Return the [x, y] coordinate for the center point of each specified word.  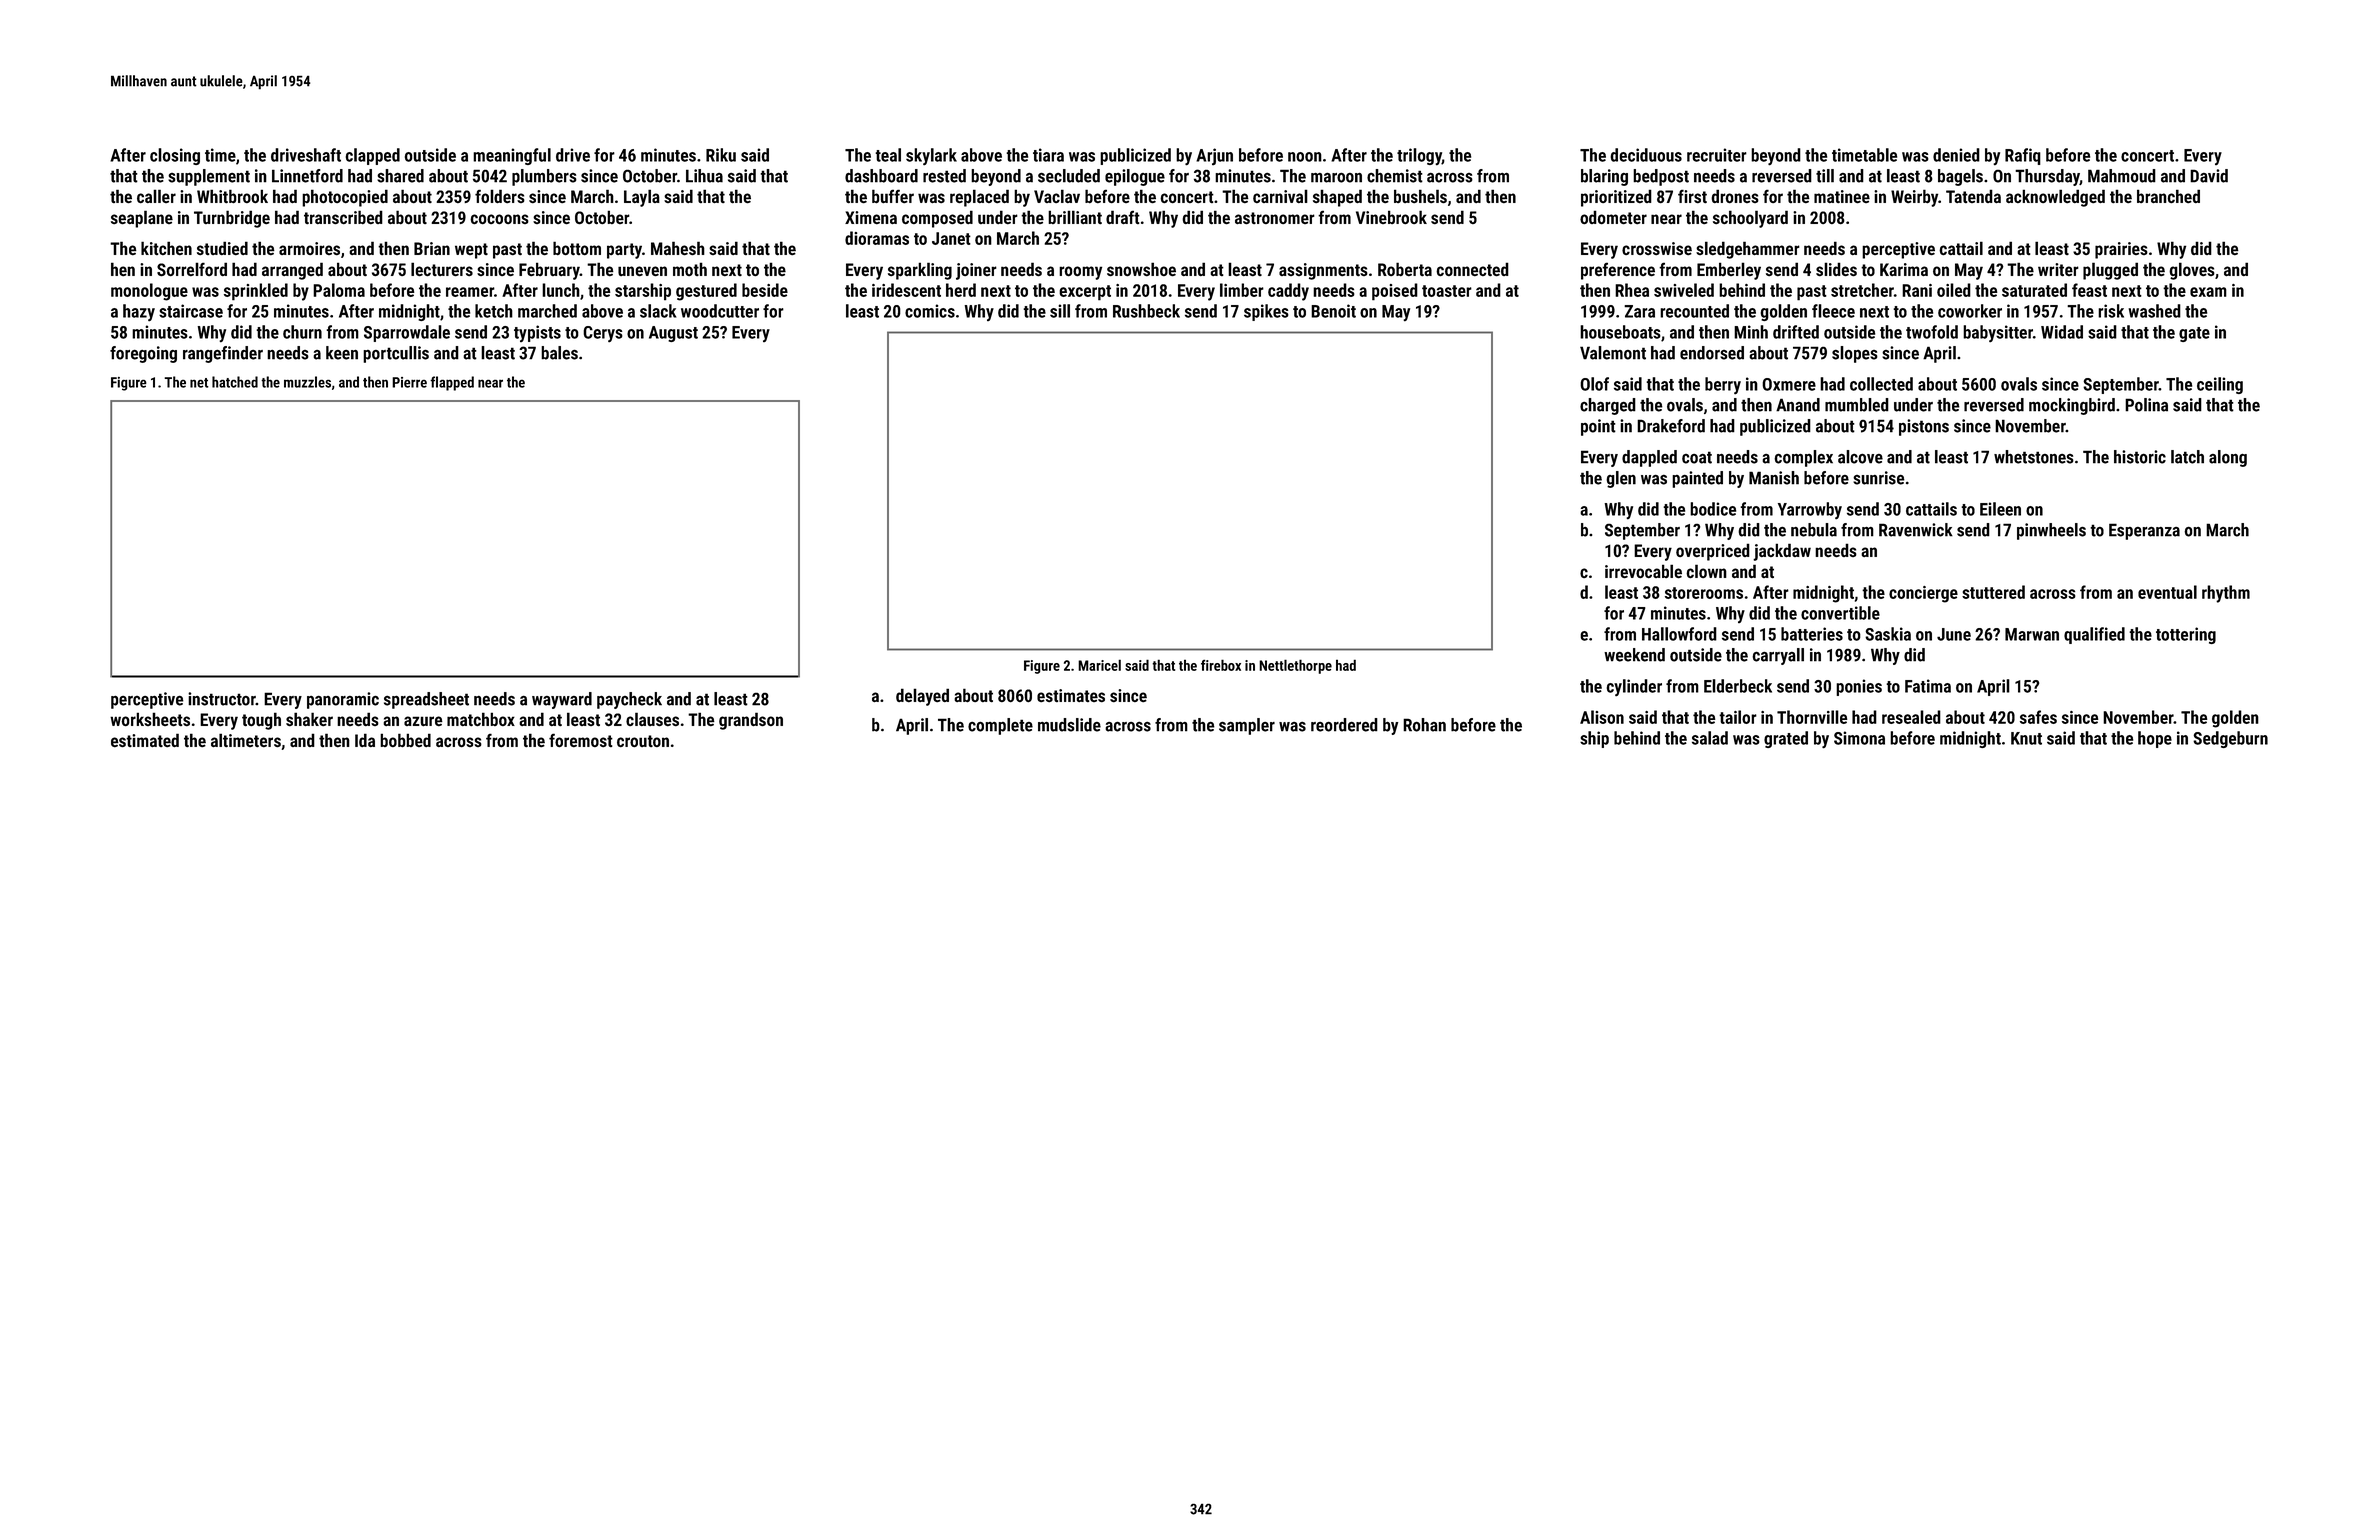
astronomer [1275, 218]
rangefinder [223, 354]
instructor [222, 699]
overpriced [1713, 552]
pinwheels [2051, 531]
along [2228, 458]
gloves [2192, 271]
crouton [643, 741]
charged [1608, 406]
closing [175, 156]
